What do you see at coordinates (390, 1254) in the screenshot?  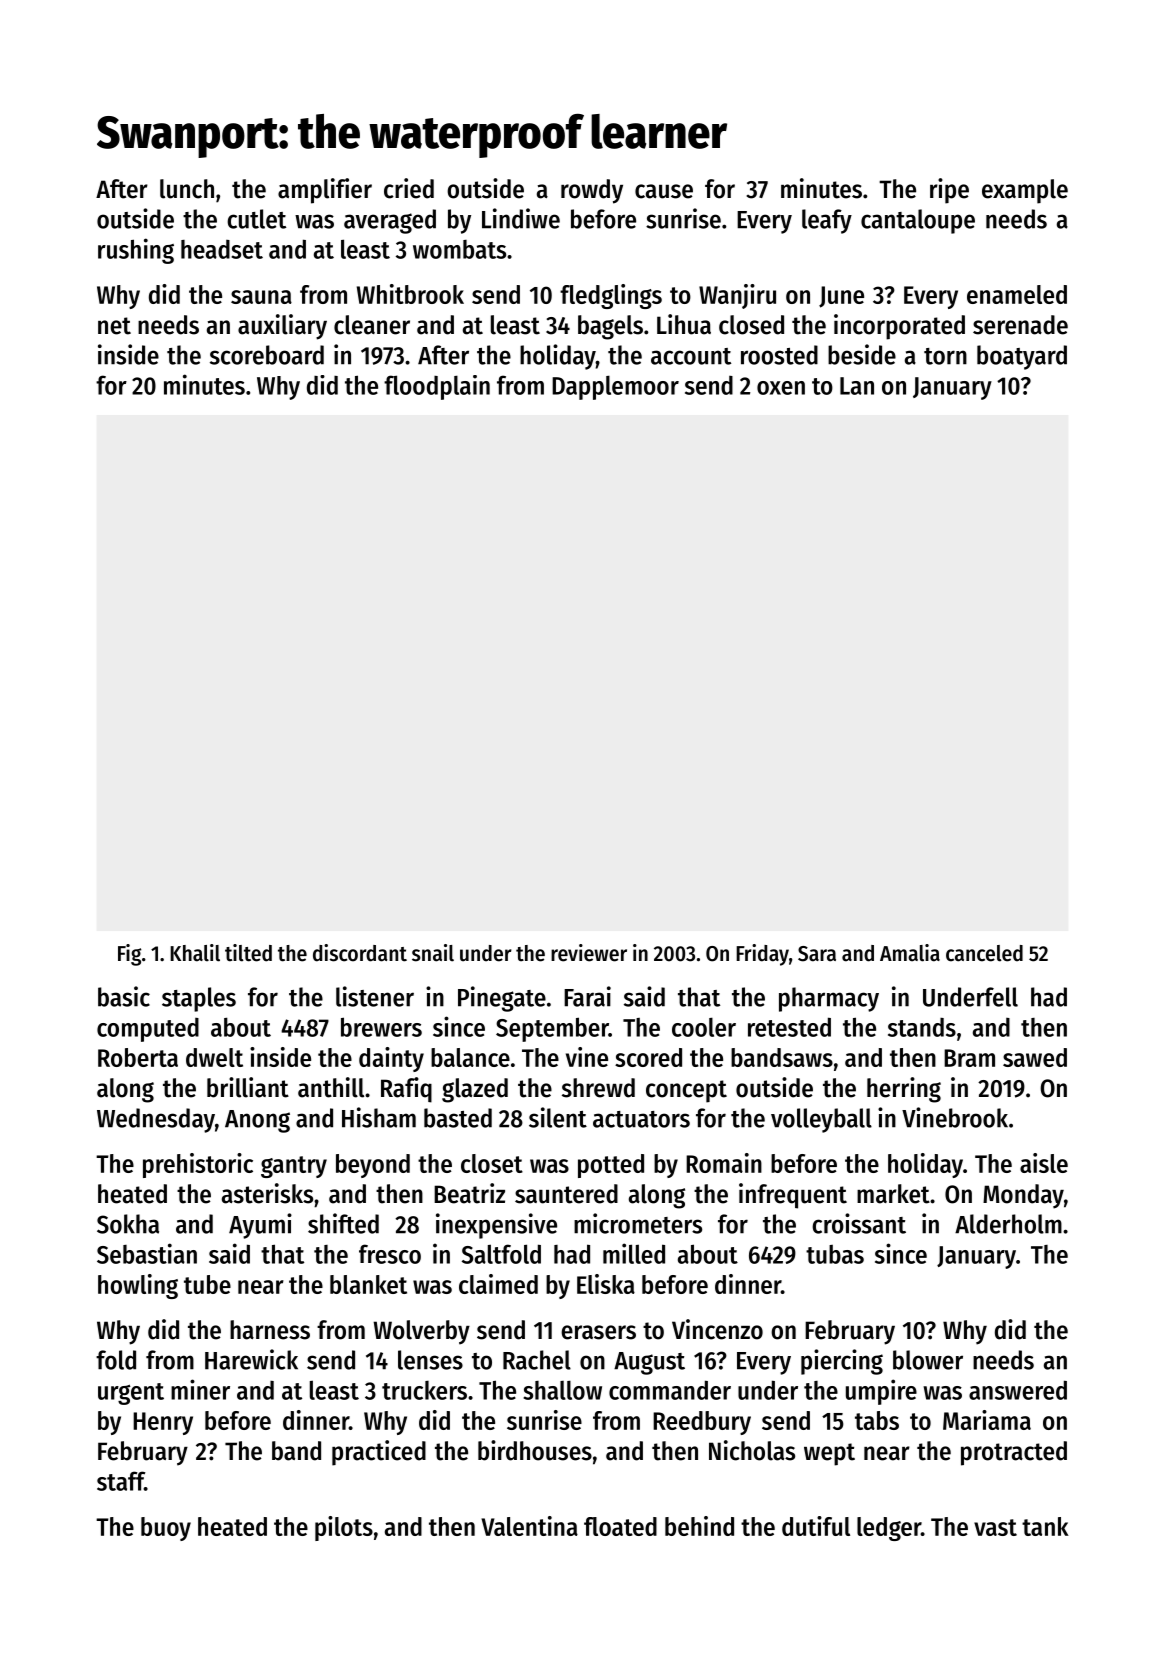 I see `fresco` at bounding box center [390, 1254].
